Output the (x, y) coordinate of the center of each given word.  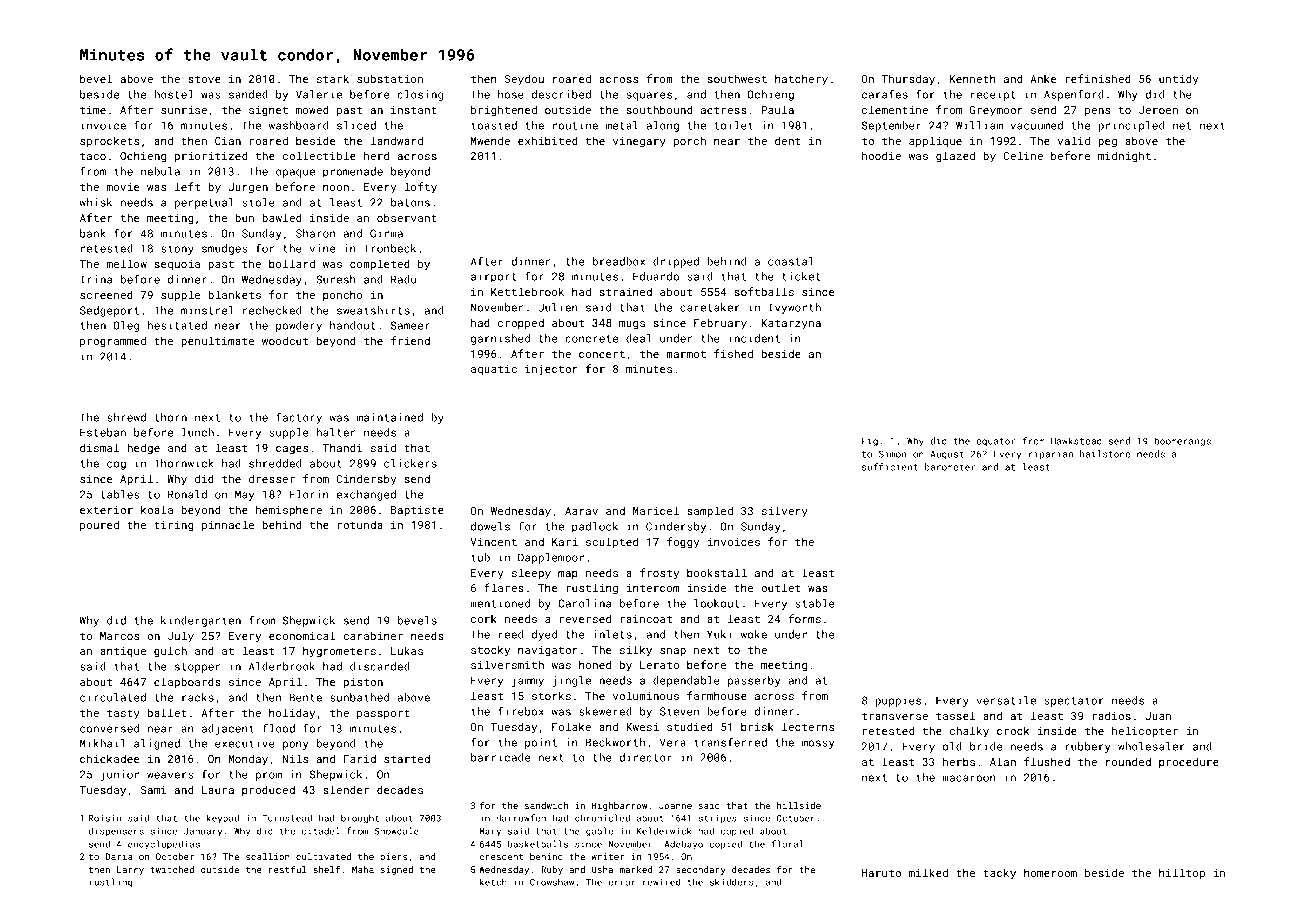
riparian (1051, 455)
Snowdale (397, 831)
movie (123, 187)
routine (575, 125)
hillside (799, 805)
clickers (410, 463)
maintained (390, 417)
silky (636, 651)
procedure (1189, 762)
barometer (950, 467)
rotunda (360, 524)
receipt (993, 95)
